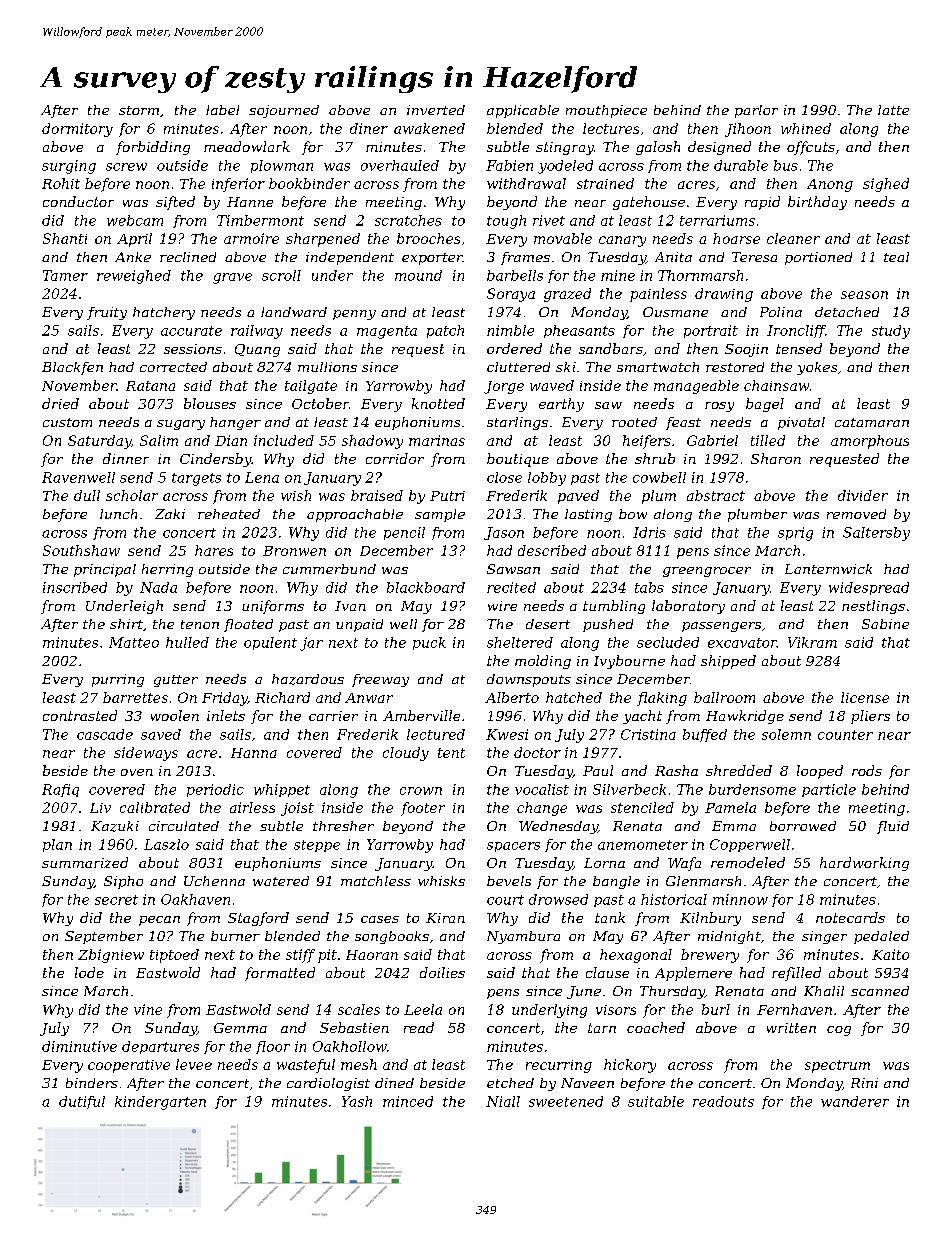 This screenshot has height=1233, width=952. What do you see at coordinates (513, 847) in the screenshot?
I see `spacers` at bounding box center [513, 847].
